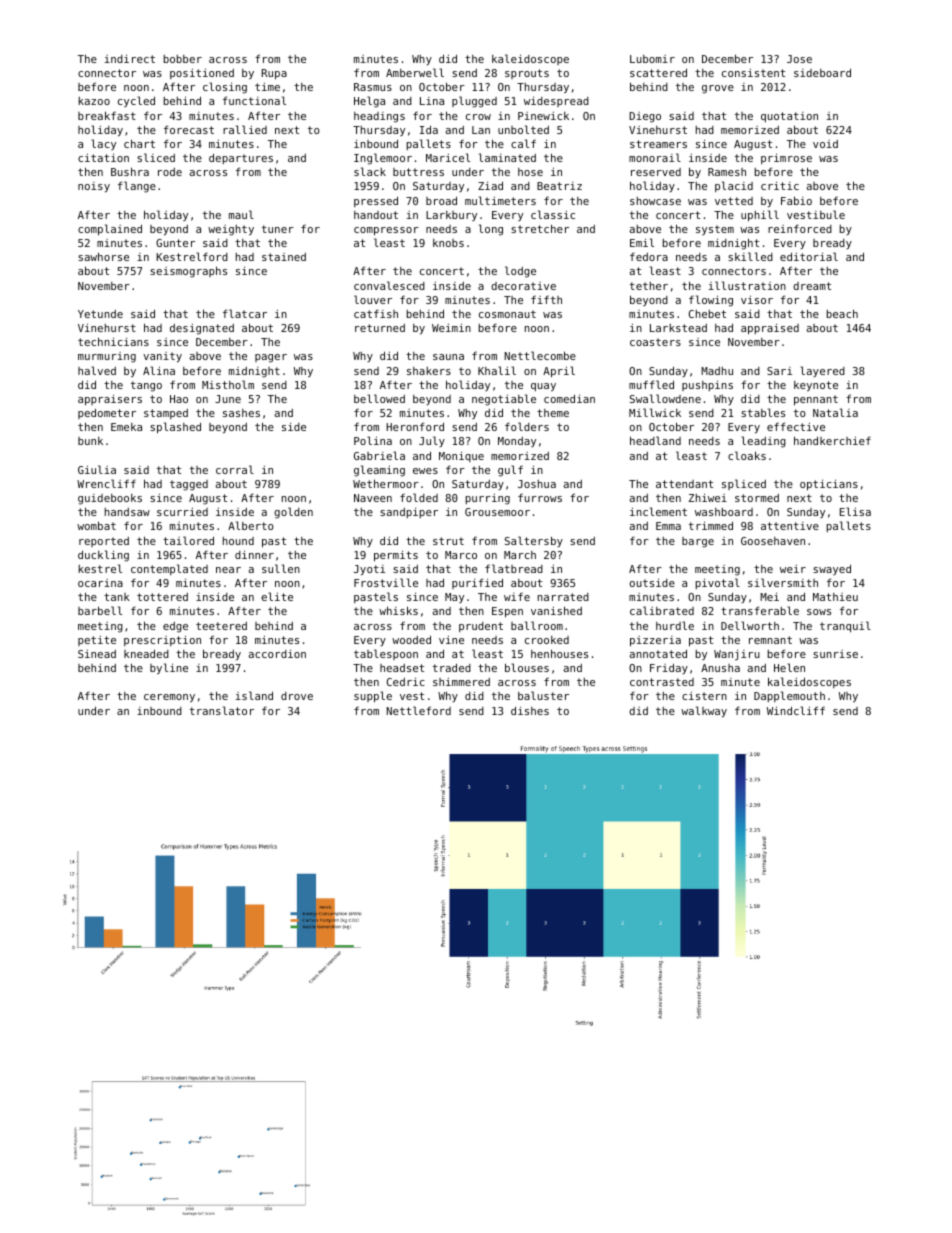  What do you see at coordinates (107, 115) in the screenshot?
I see `breakfast` at bounding box center [107, 115].
